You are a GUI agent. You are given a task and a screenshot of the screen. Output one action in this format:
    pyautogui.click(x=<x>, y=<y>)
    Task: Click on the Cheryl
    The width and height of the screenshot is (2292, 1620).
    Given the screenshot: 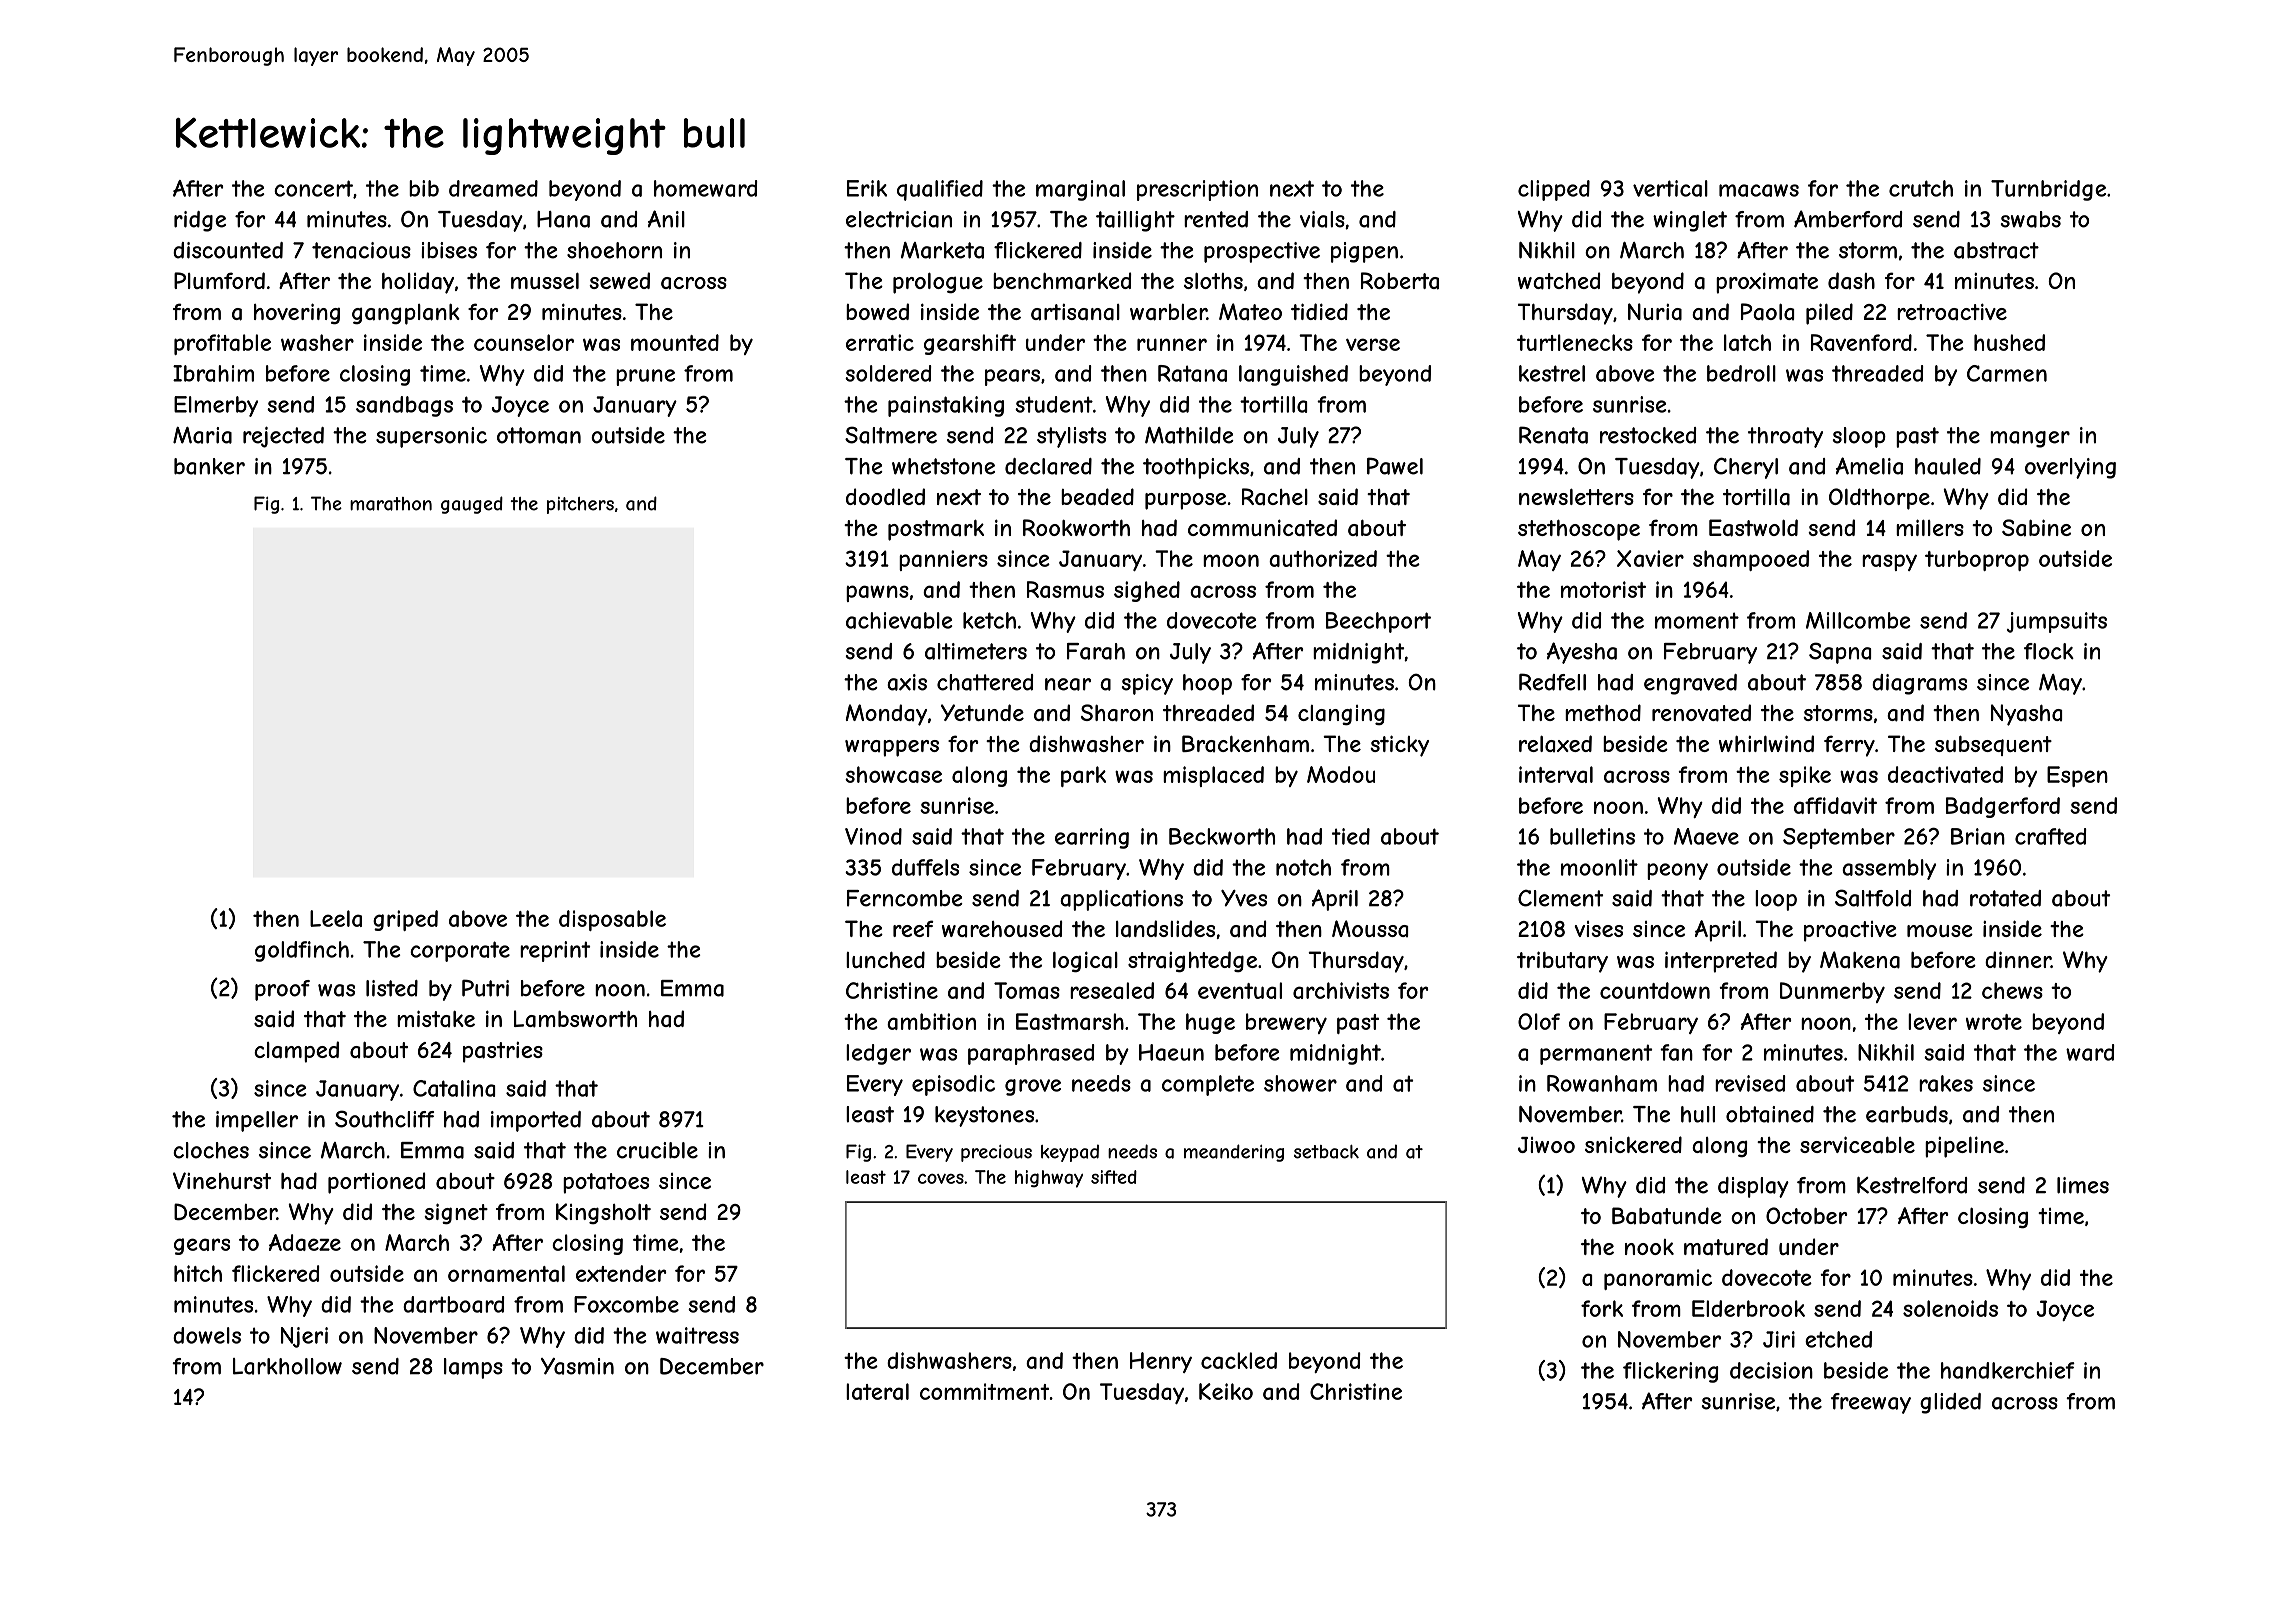 What is the action you would take?
    pyautogui.click(x=1746, y=468)
